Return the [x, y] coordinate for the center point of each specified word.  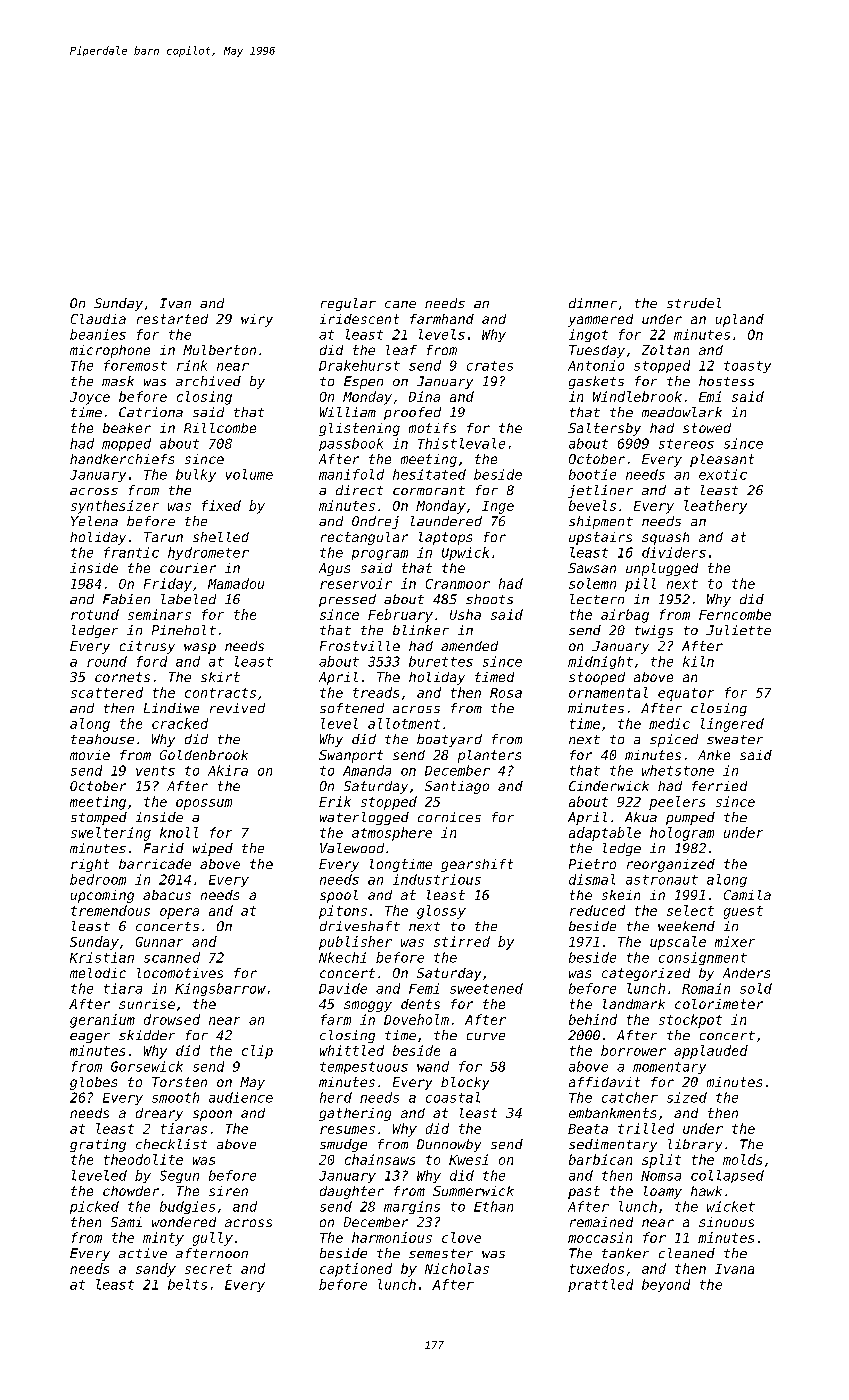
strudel [694, 303]
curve [486, 1036]
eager [90, 1038]
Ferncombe [735, 614]
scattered [107, 692]
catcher [630, 1097]
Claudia [98, 319]
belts [187, 1284]
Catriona [151, 412]
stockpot [690, 1021]
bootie [592, 474]
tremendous [110, 910]
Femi [424, 988]
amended [469, 646]
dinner [593, 303]
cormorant [429, 490]
